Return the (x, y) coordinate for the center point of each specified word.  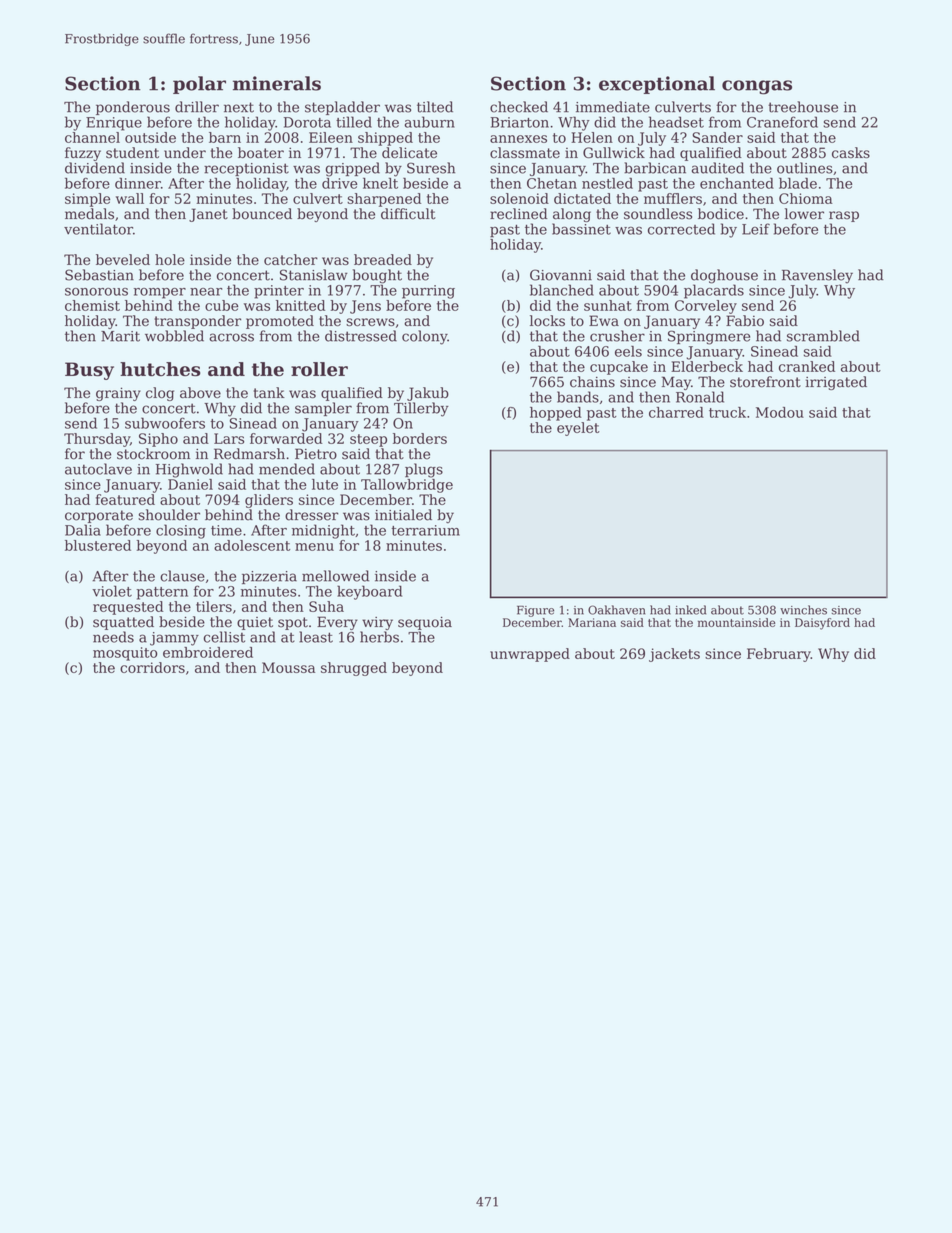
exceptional (657, 85)
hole (170, 259)
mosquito (125, 654)
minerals (277, 83)
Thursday (97, 440)
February (779, 655)
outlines (805, 168)
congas (757, 87)
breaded (383, 259)
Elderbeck (707, 366)
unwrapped (530, 655)
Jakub (428, 394)
